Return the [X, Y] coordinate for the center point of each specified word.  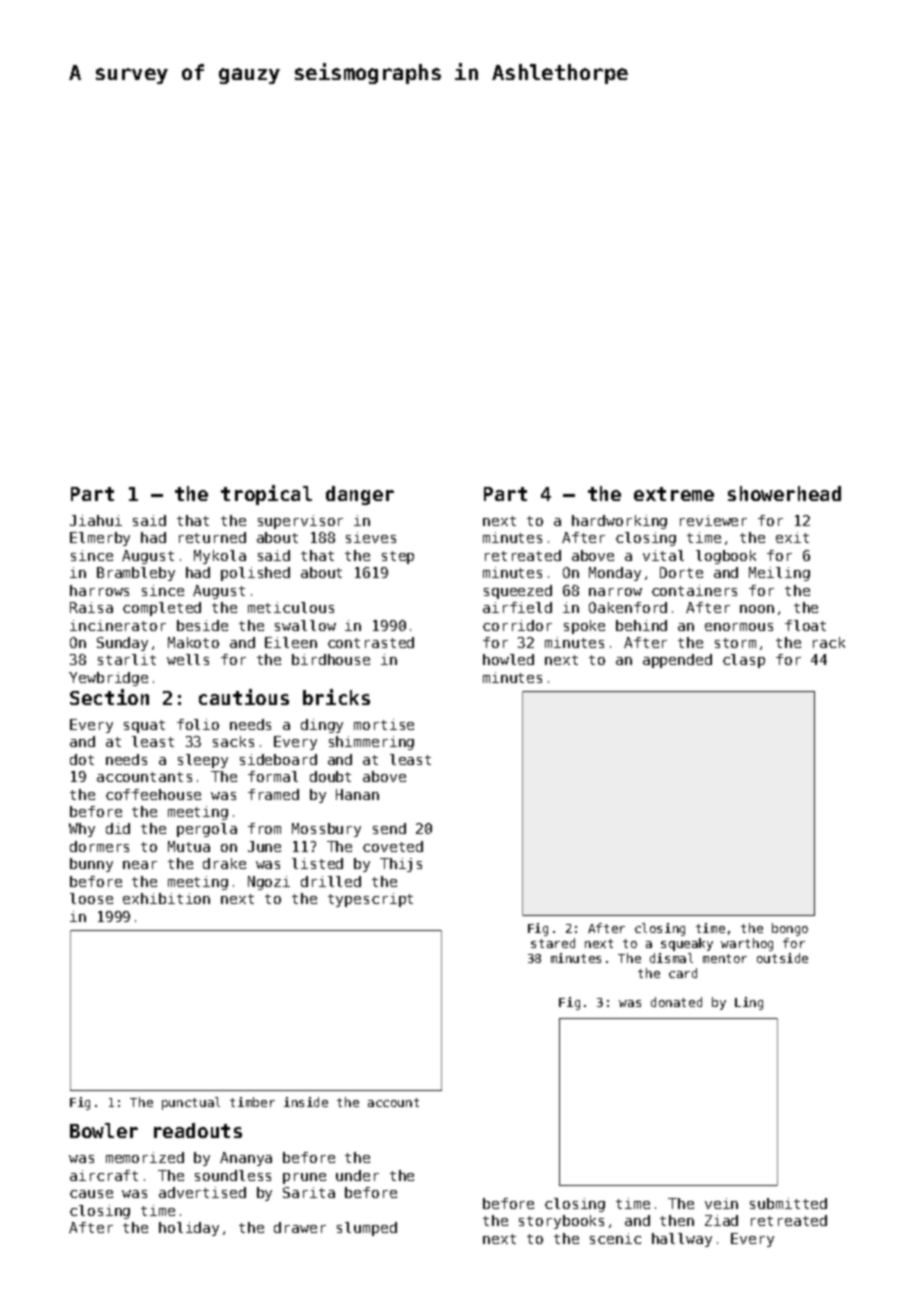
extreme [674, 494]
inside [306, 1102]
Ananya [246, 1159]
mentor [725, 958]
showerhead [784, 493]
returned [212, 537]
